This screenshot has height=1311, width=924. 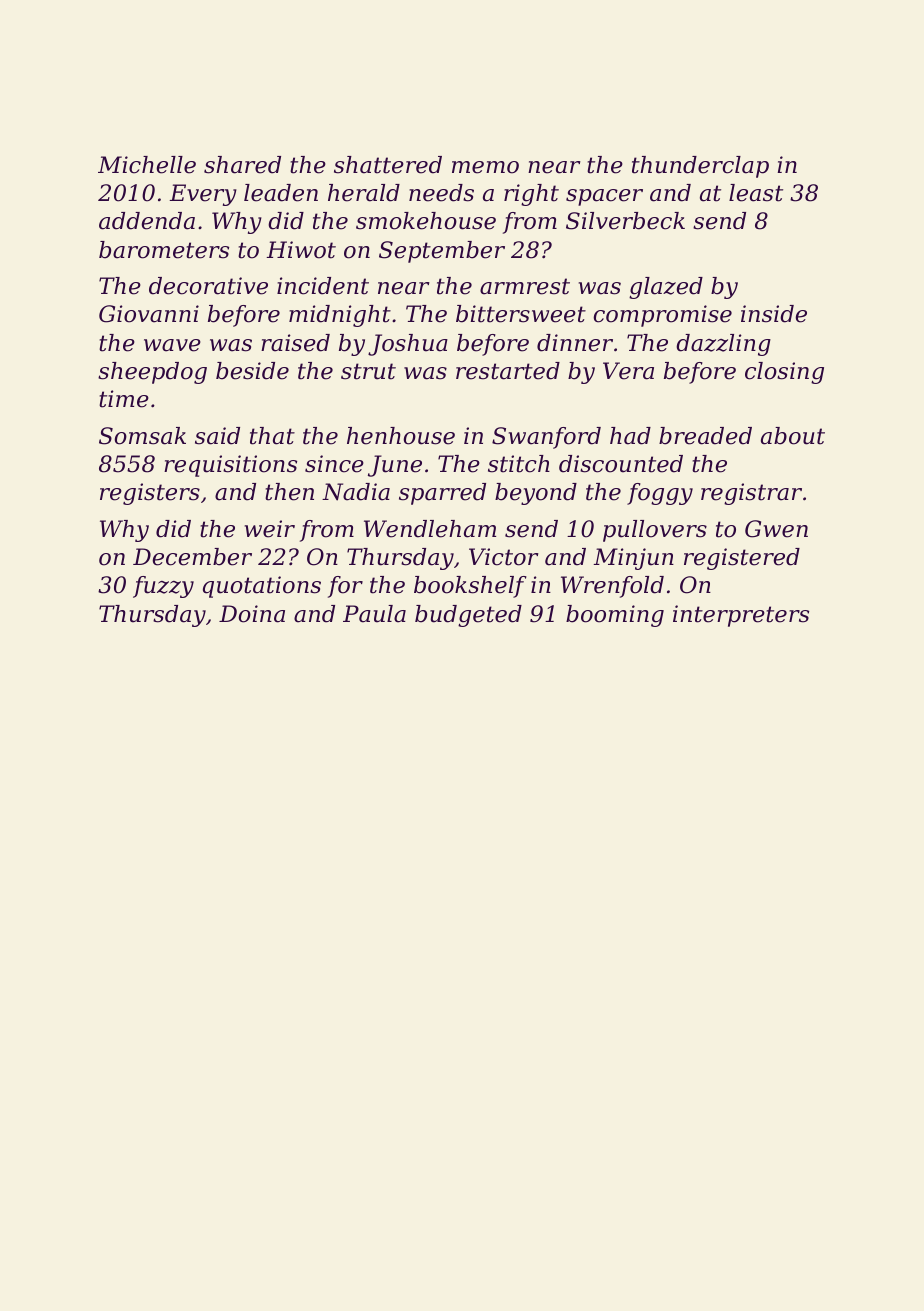 I want to click on Giovanni, so click(x=149, y=314).
